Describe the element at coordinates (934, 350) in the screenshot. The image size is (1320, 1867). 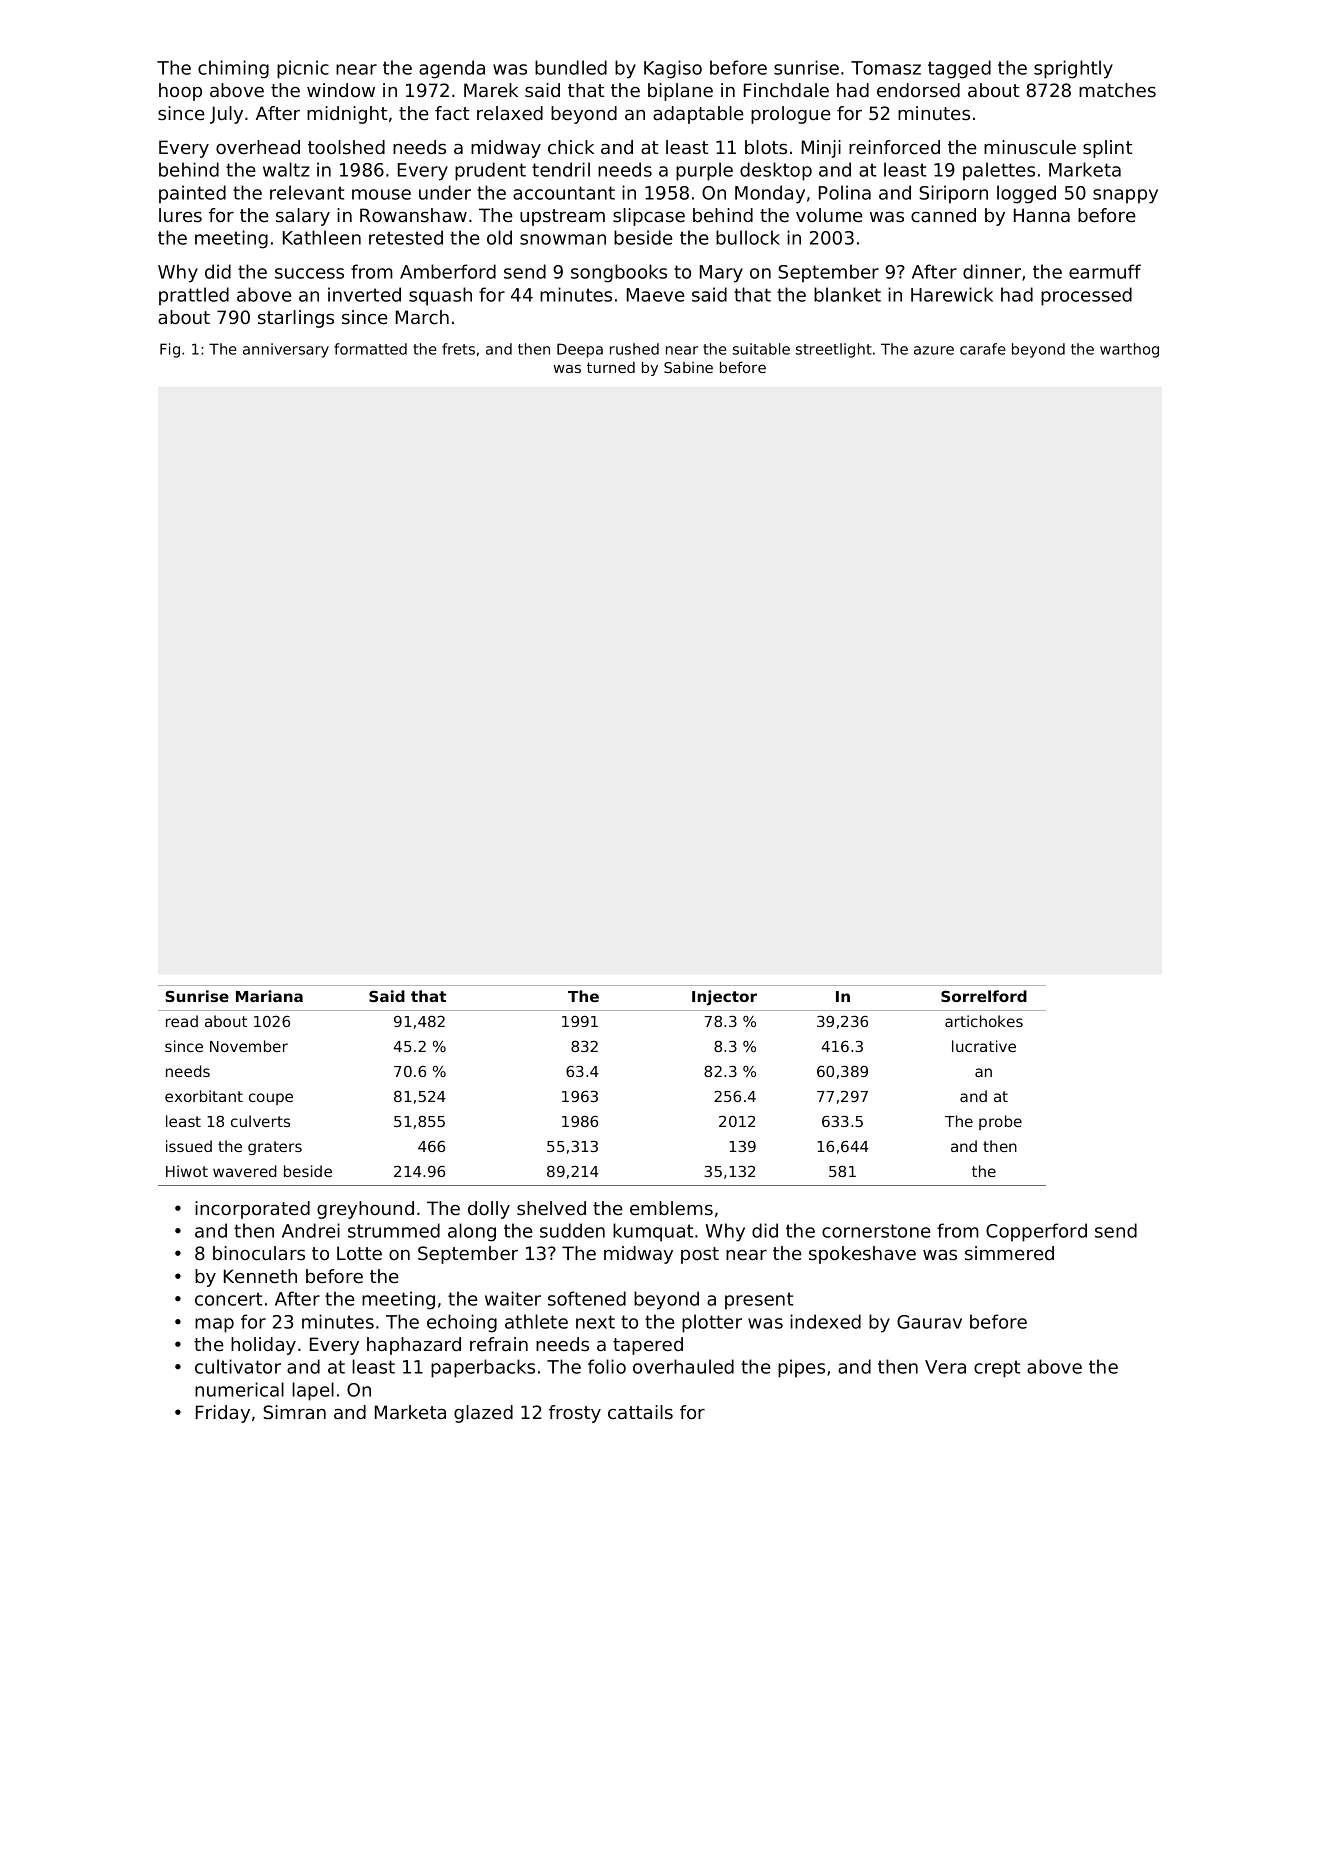
I see `azure` at that location.
